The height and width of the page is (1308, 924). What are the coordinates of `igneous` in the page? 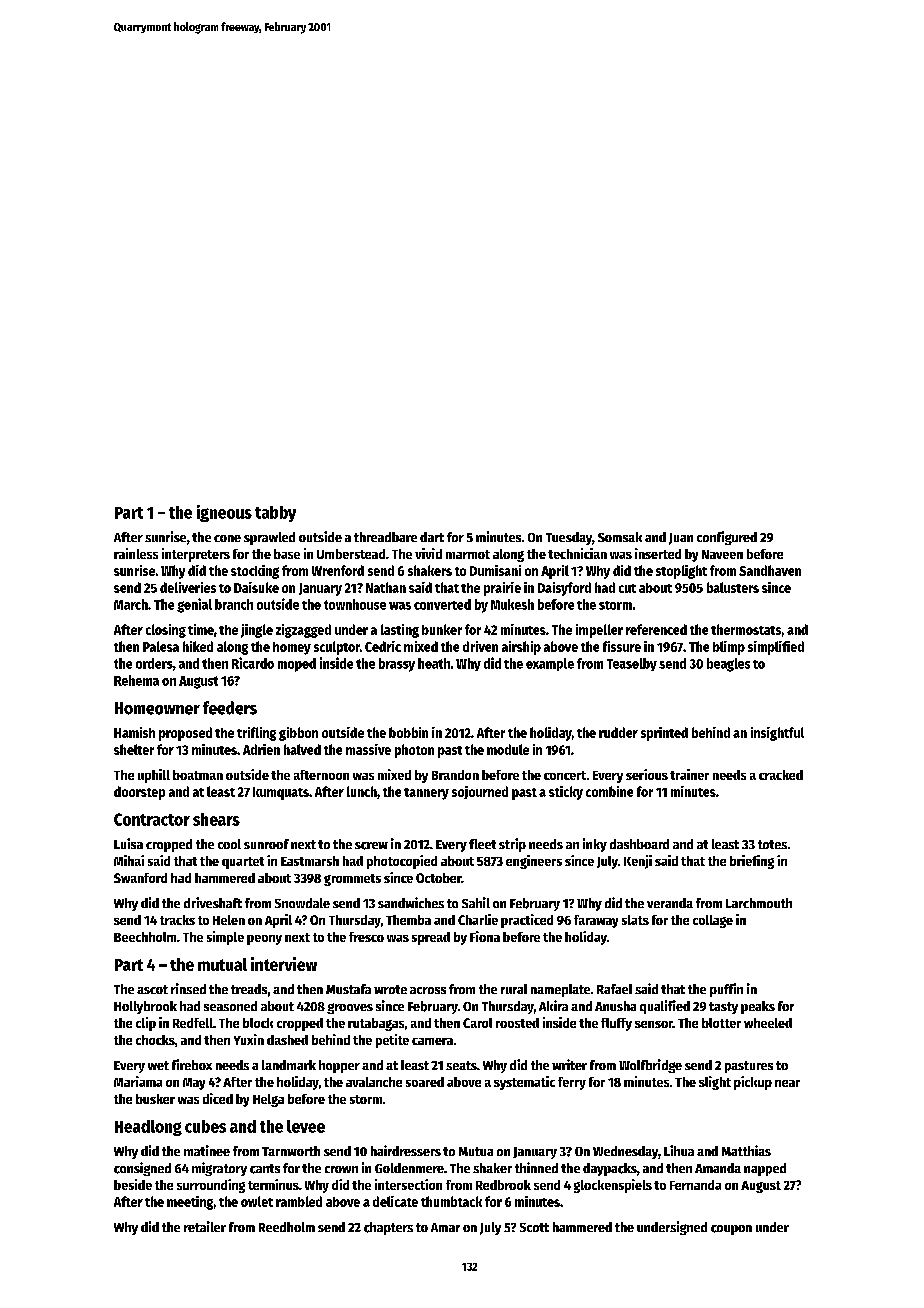 It's located at (224, 513).
